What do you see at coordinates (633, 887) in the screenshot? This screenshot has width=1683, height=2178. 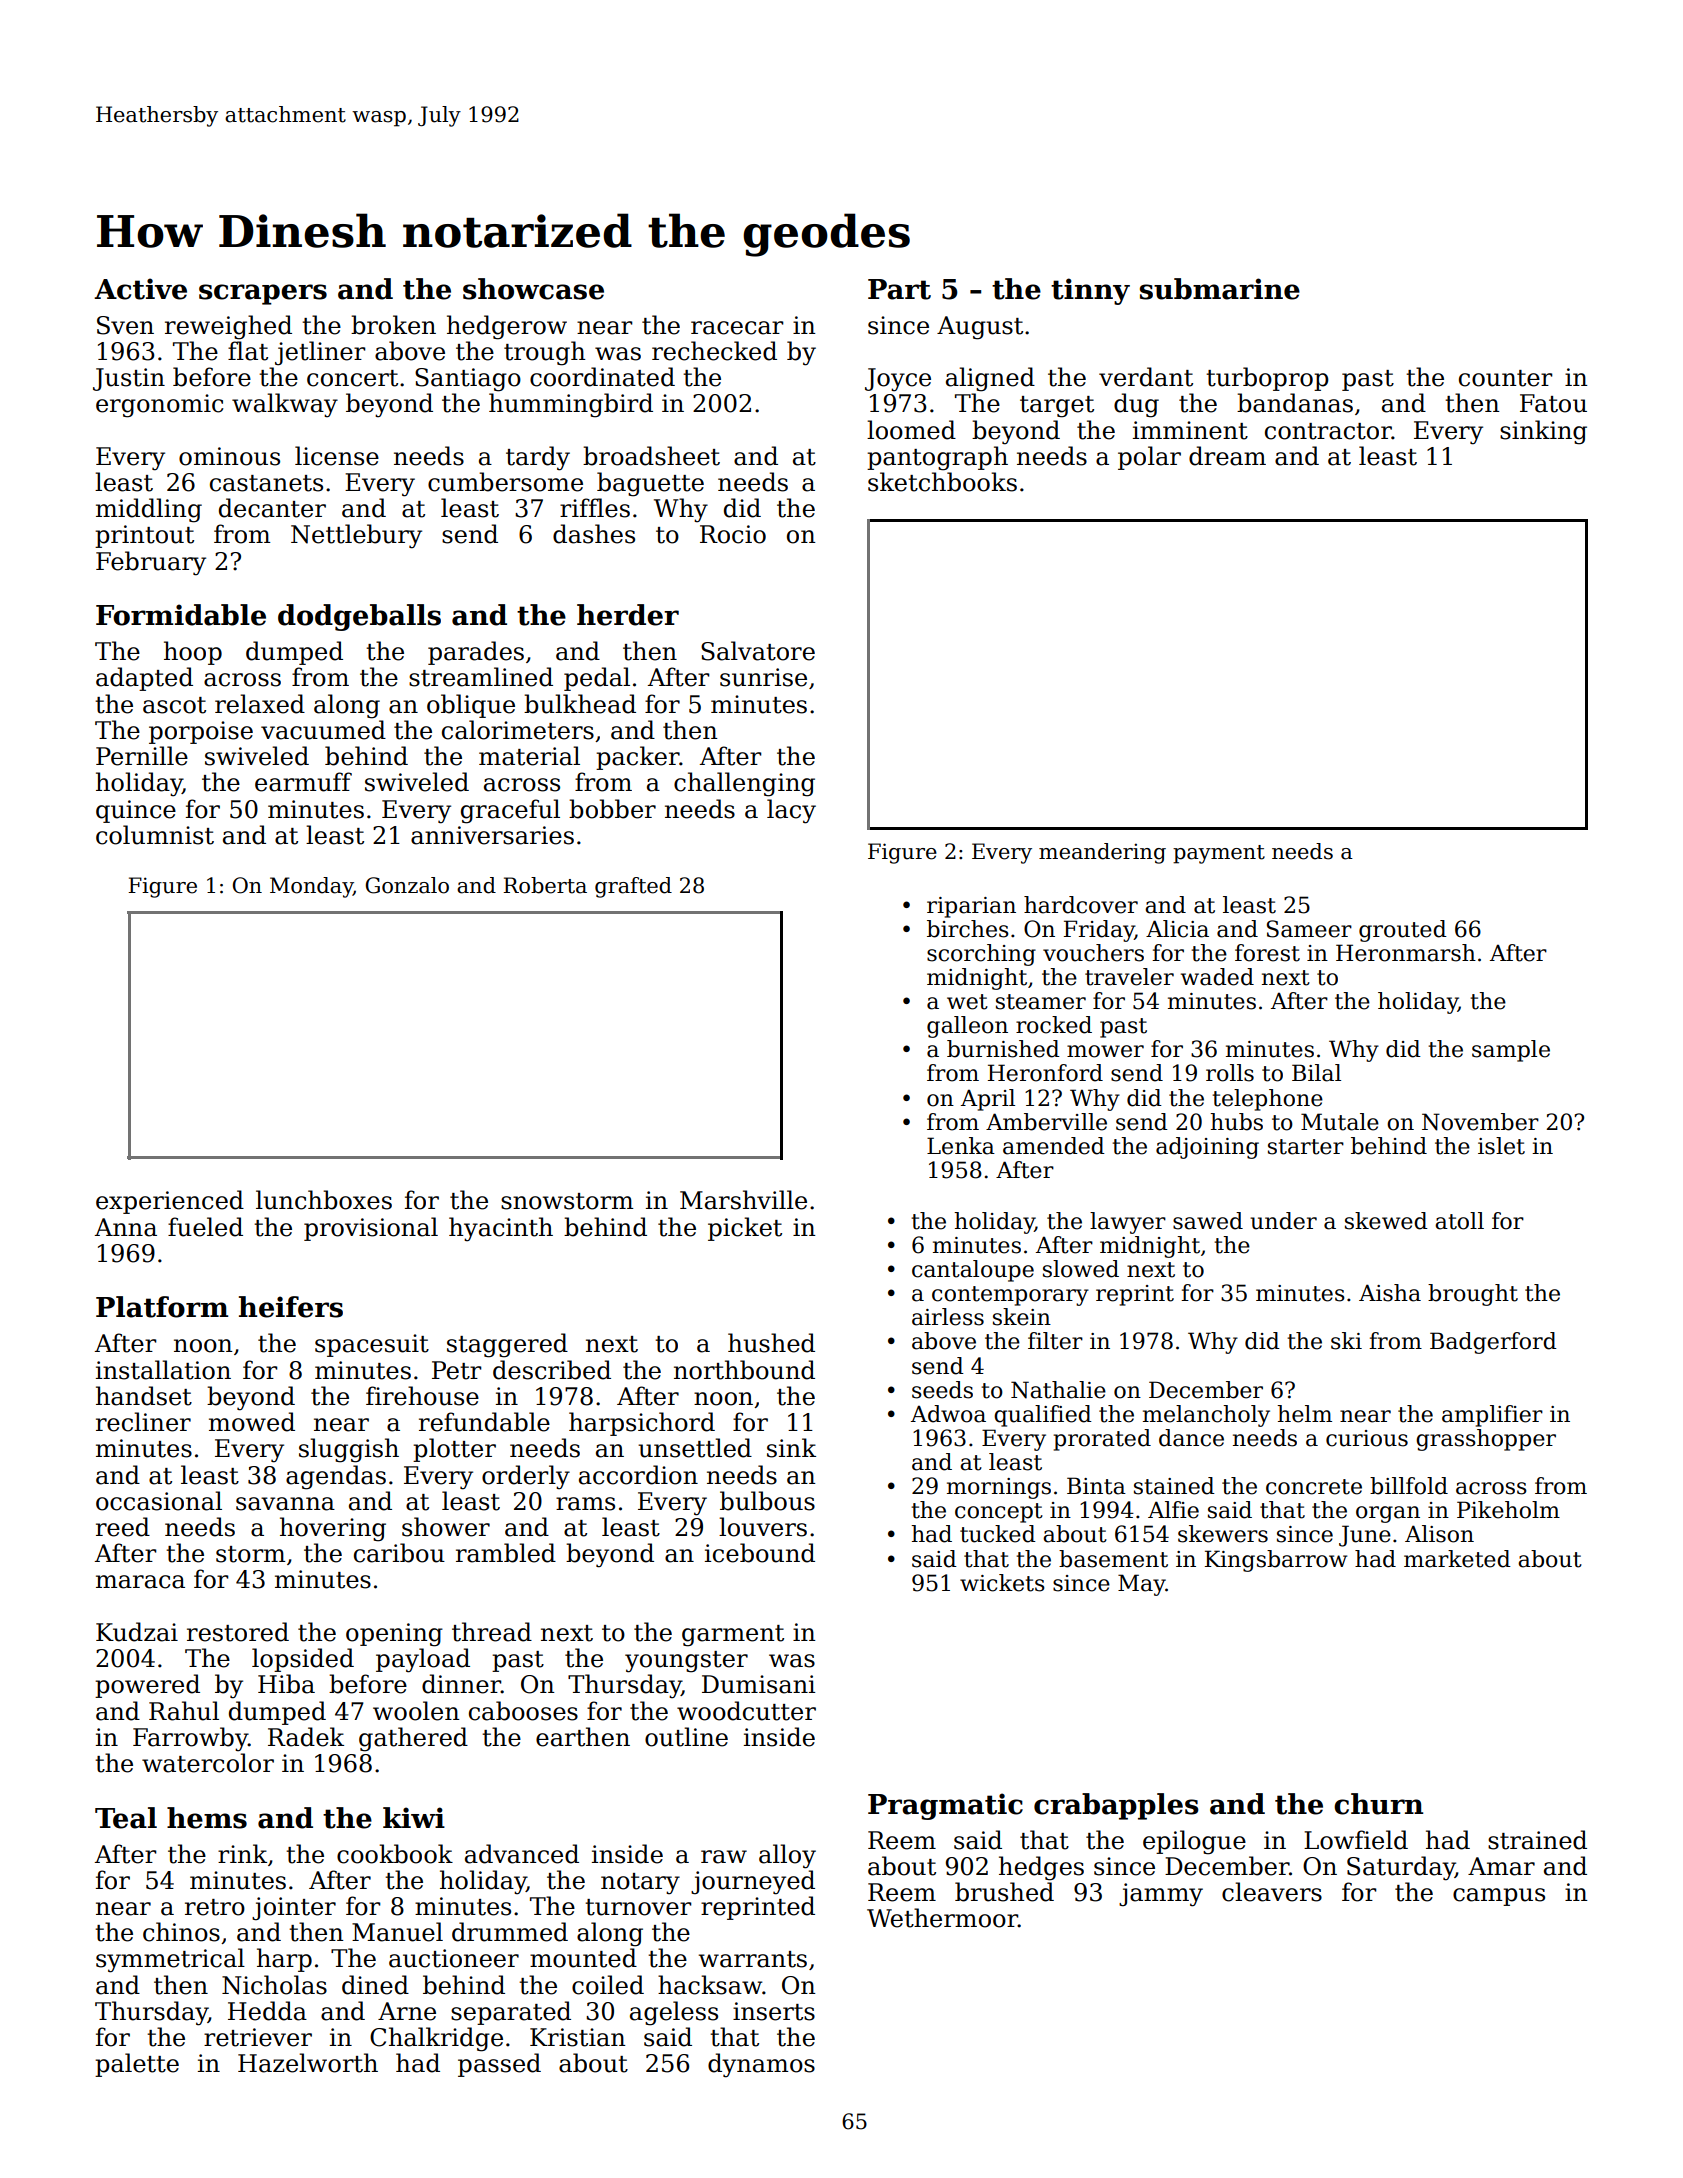 I see `grafted` at bounding box center [633, 887].
